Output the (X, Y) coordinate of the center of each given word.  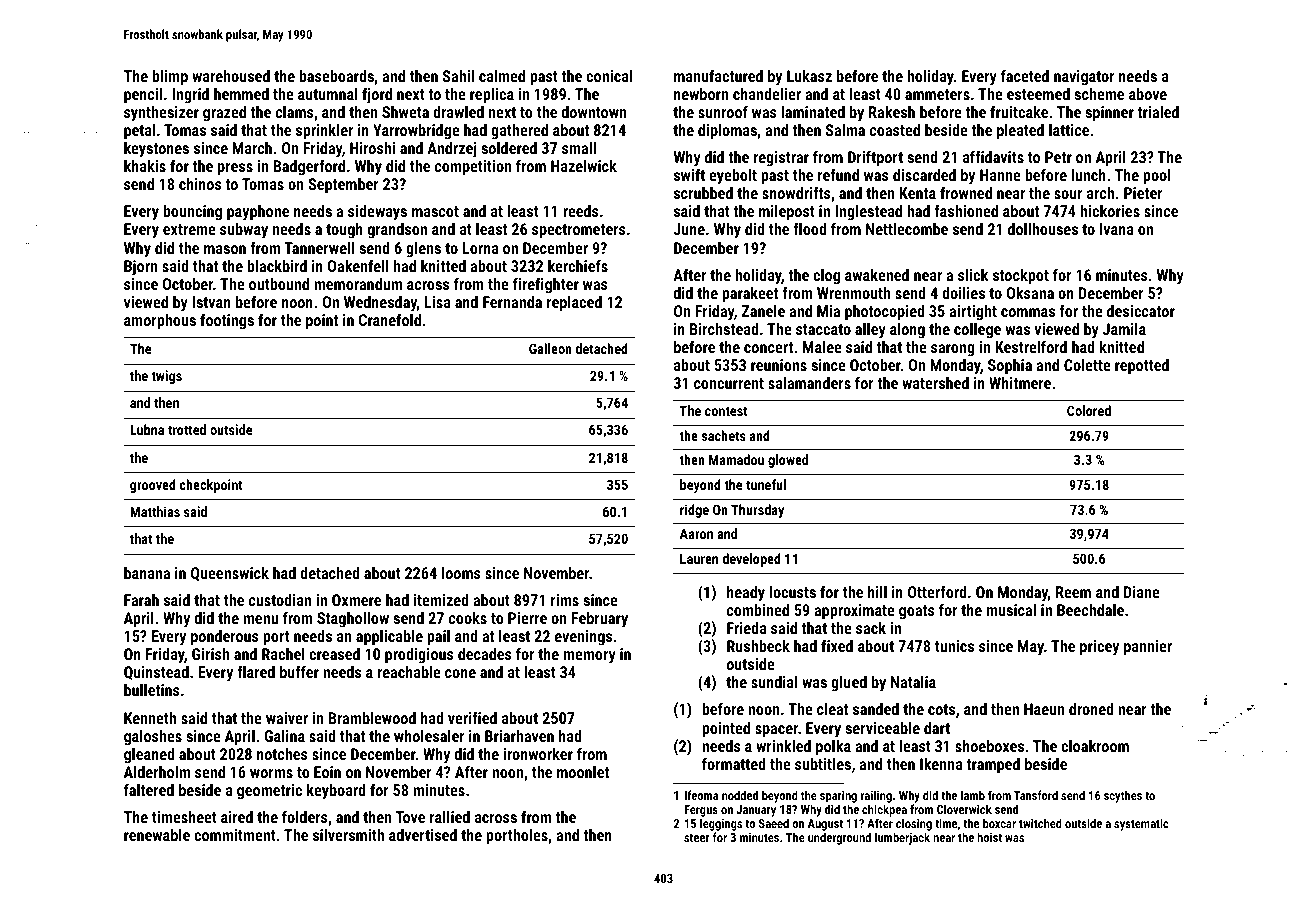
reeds (581, 211)
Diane (1142, 592)
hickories (1110, 211)
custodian (280, 600)
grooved (153, 486)
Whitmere (1020, 383)
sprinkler (324, 132)
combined (758, 610)
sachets (724, 435)
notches (282, 754)
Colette (1087, 365)
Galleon (550, 348)
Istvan (211, 302)
